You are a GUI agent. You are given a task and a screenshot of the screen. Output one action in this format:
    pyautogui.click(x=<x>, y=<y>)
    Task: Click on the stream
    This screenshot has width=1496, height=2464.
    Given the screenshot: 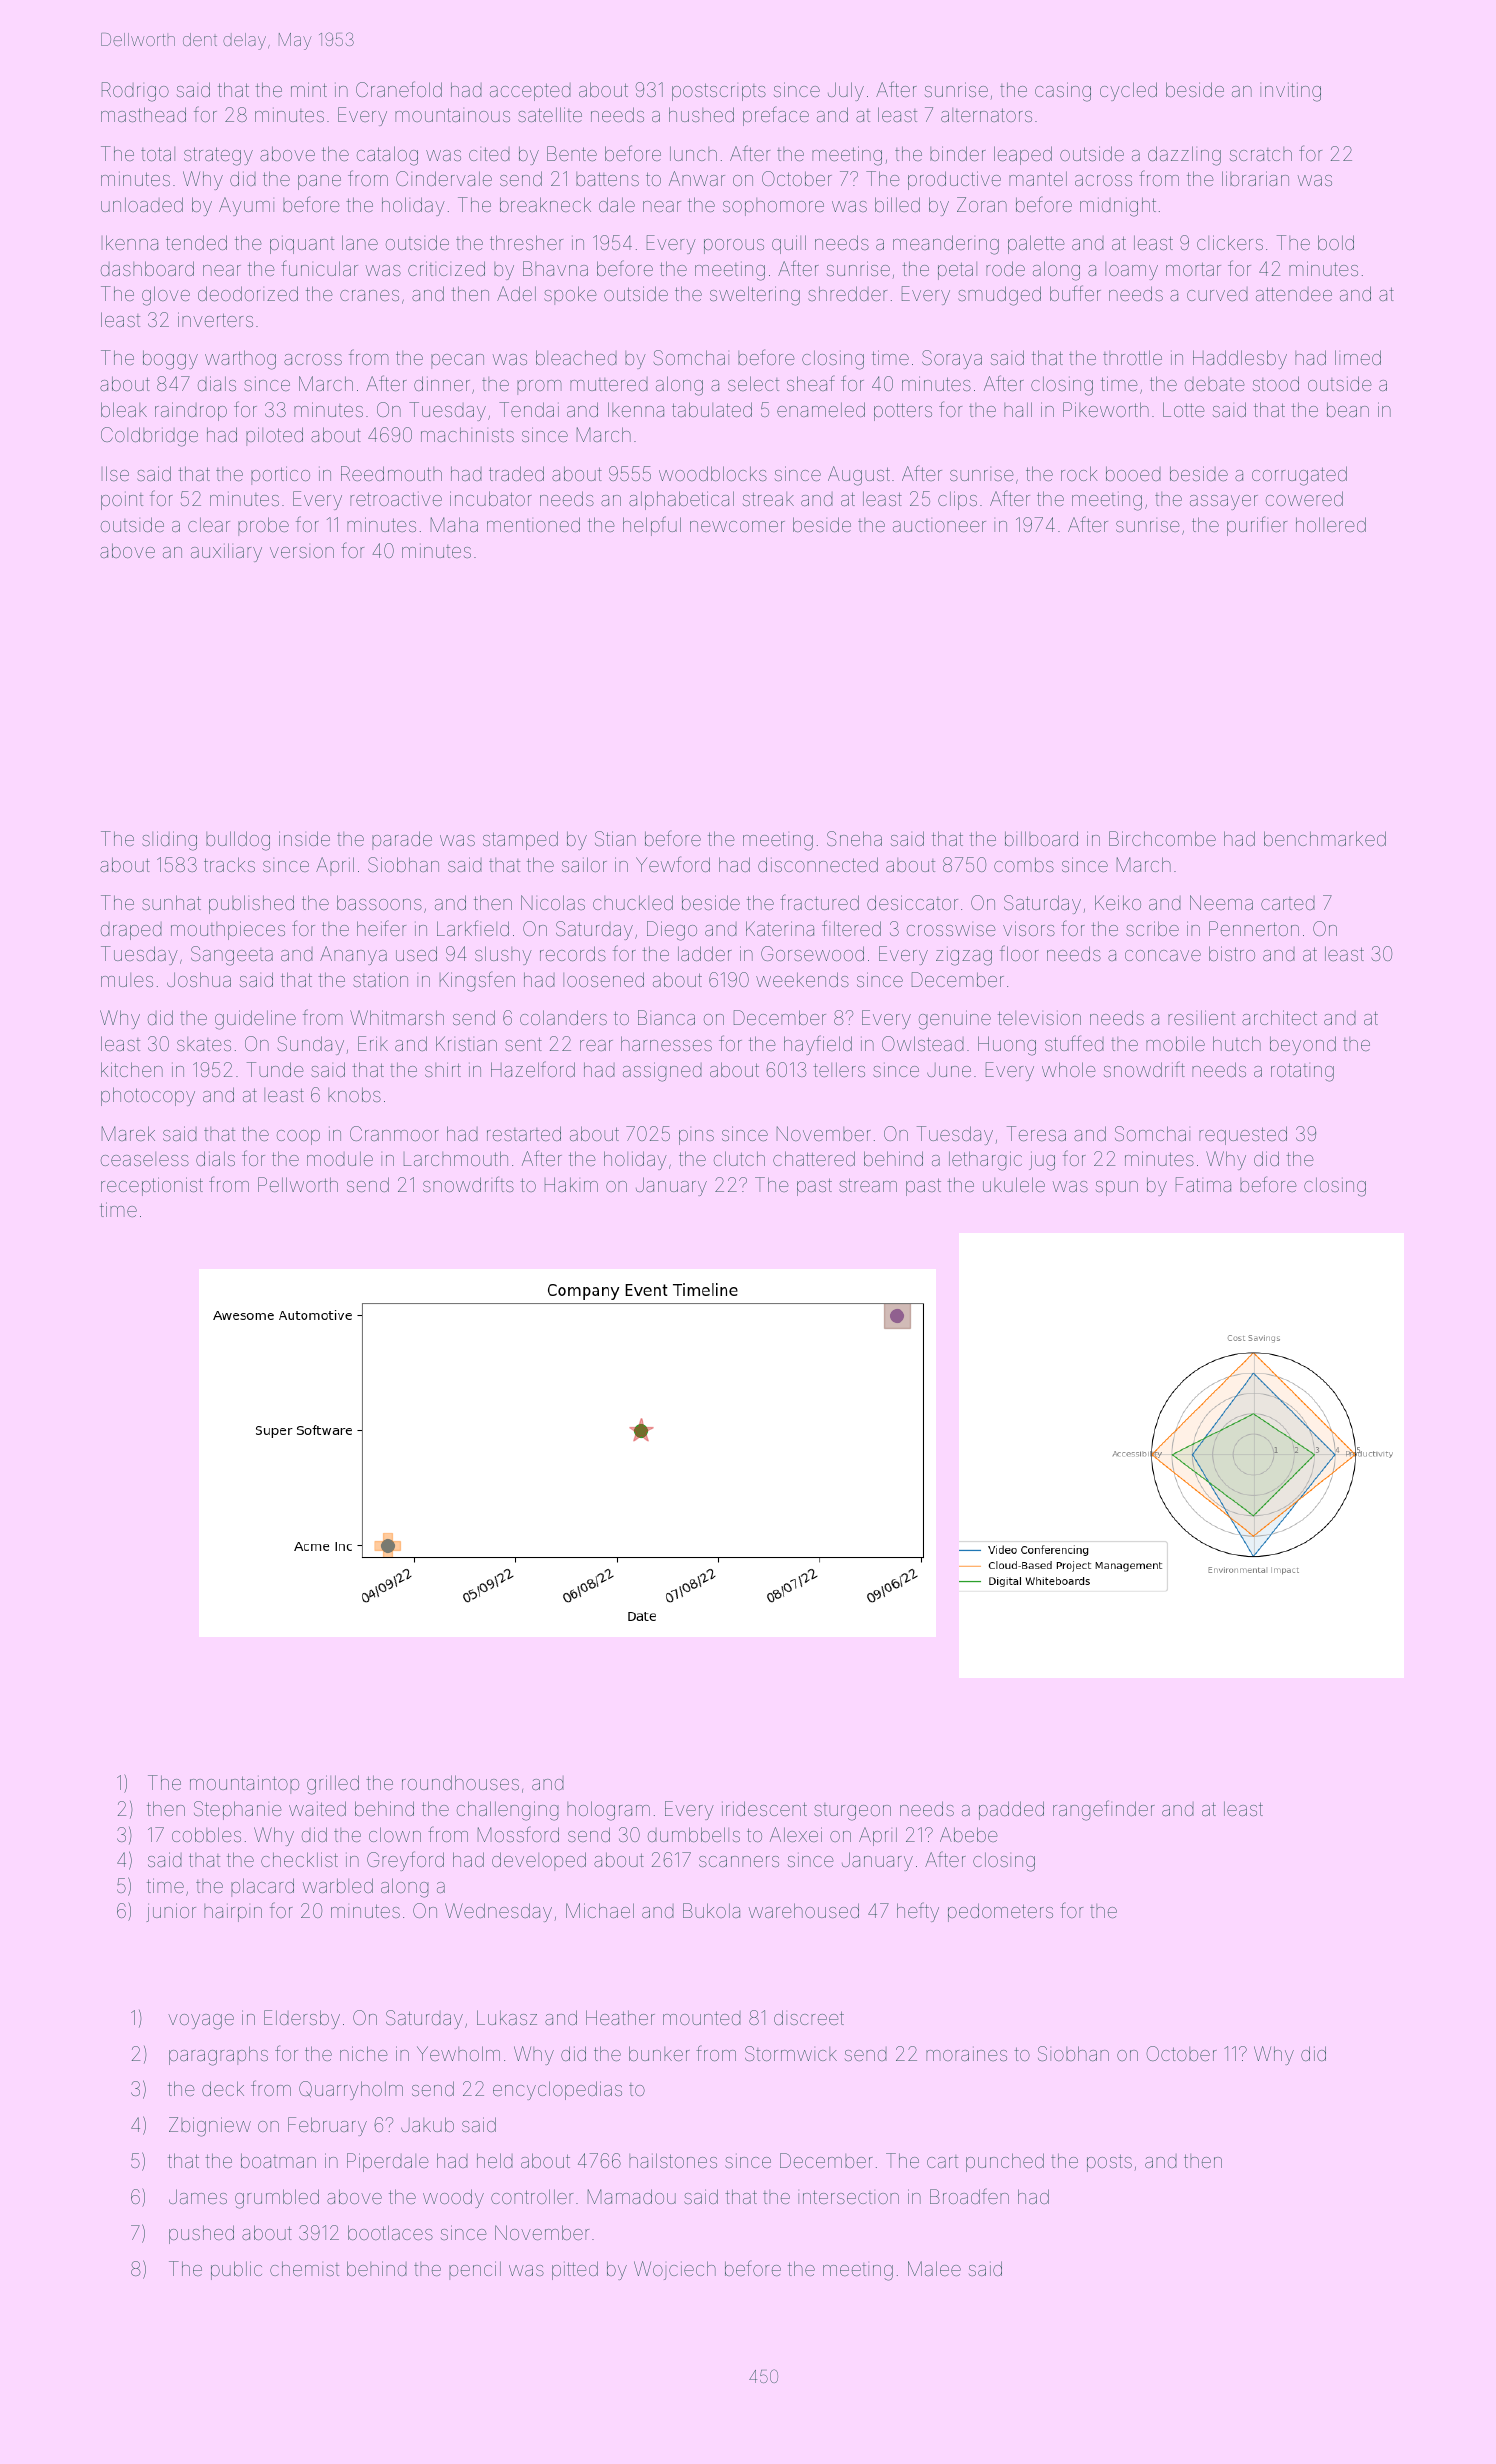 What is the action you would take?
    pyautogui.click(x=868, y=1185)
